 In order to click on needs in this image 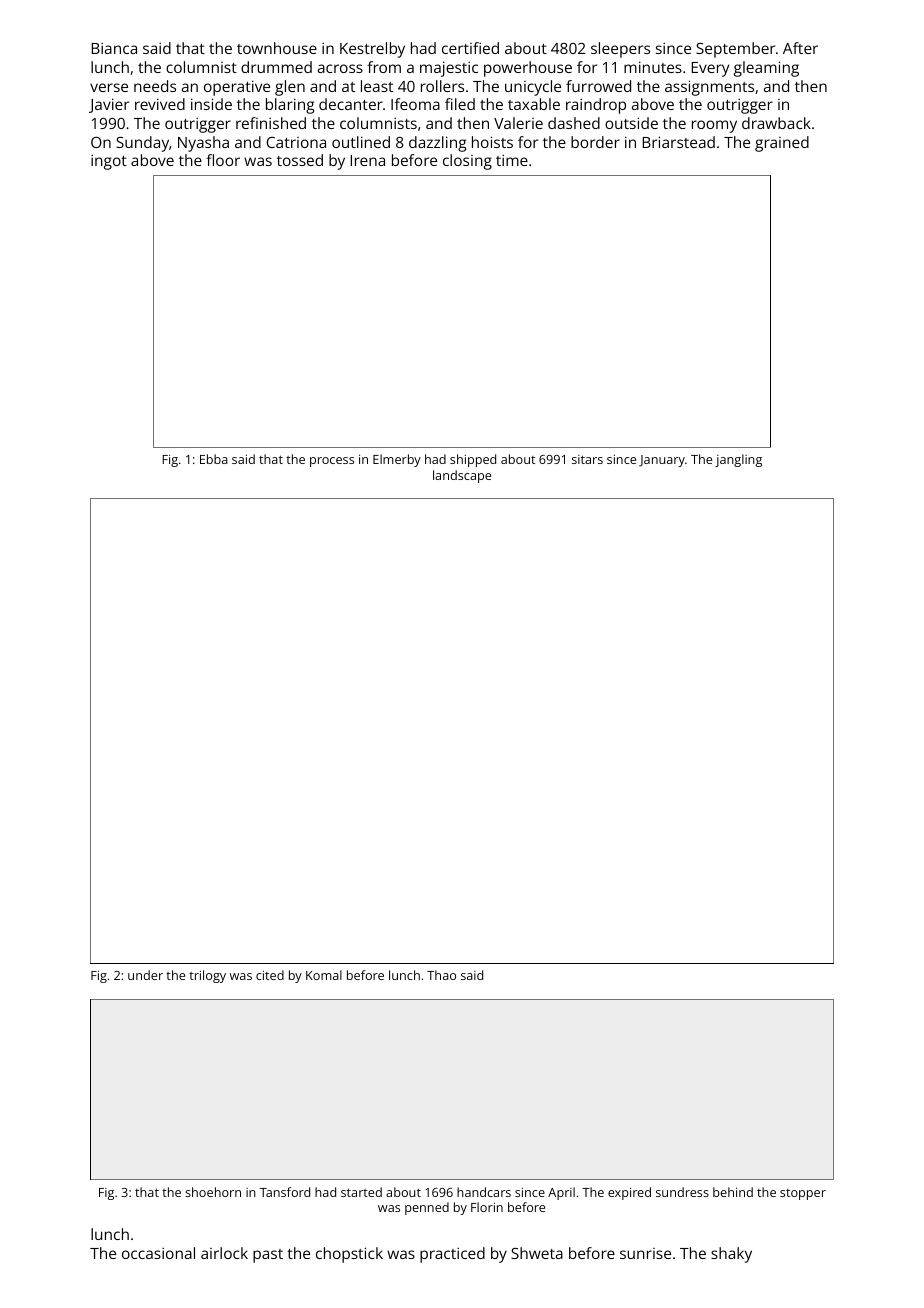, I will do `click(155, 86)`.
